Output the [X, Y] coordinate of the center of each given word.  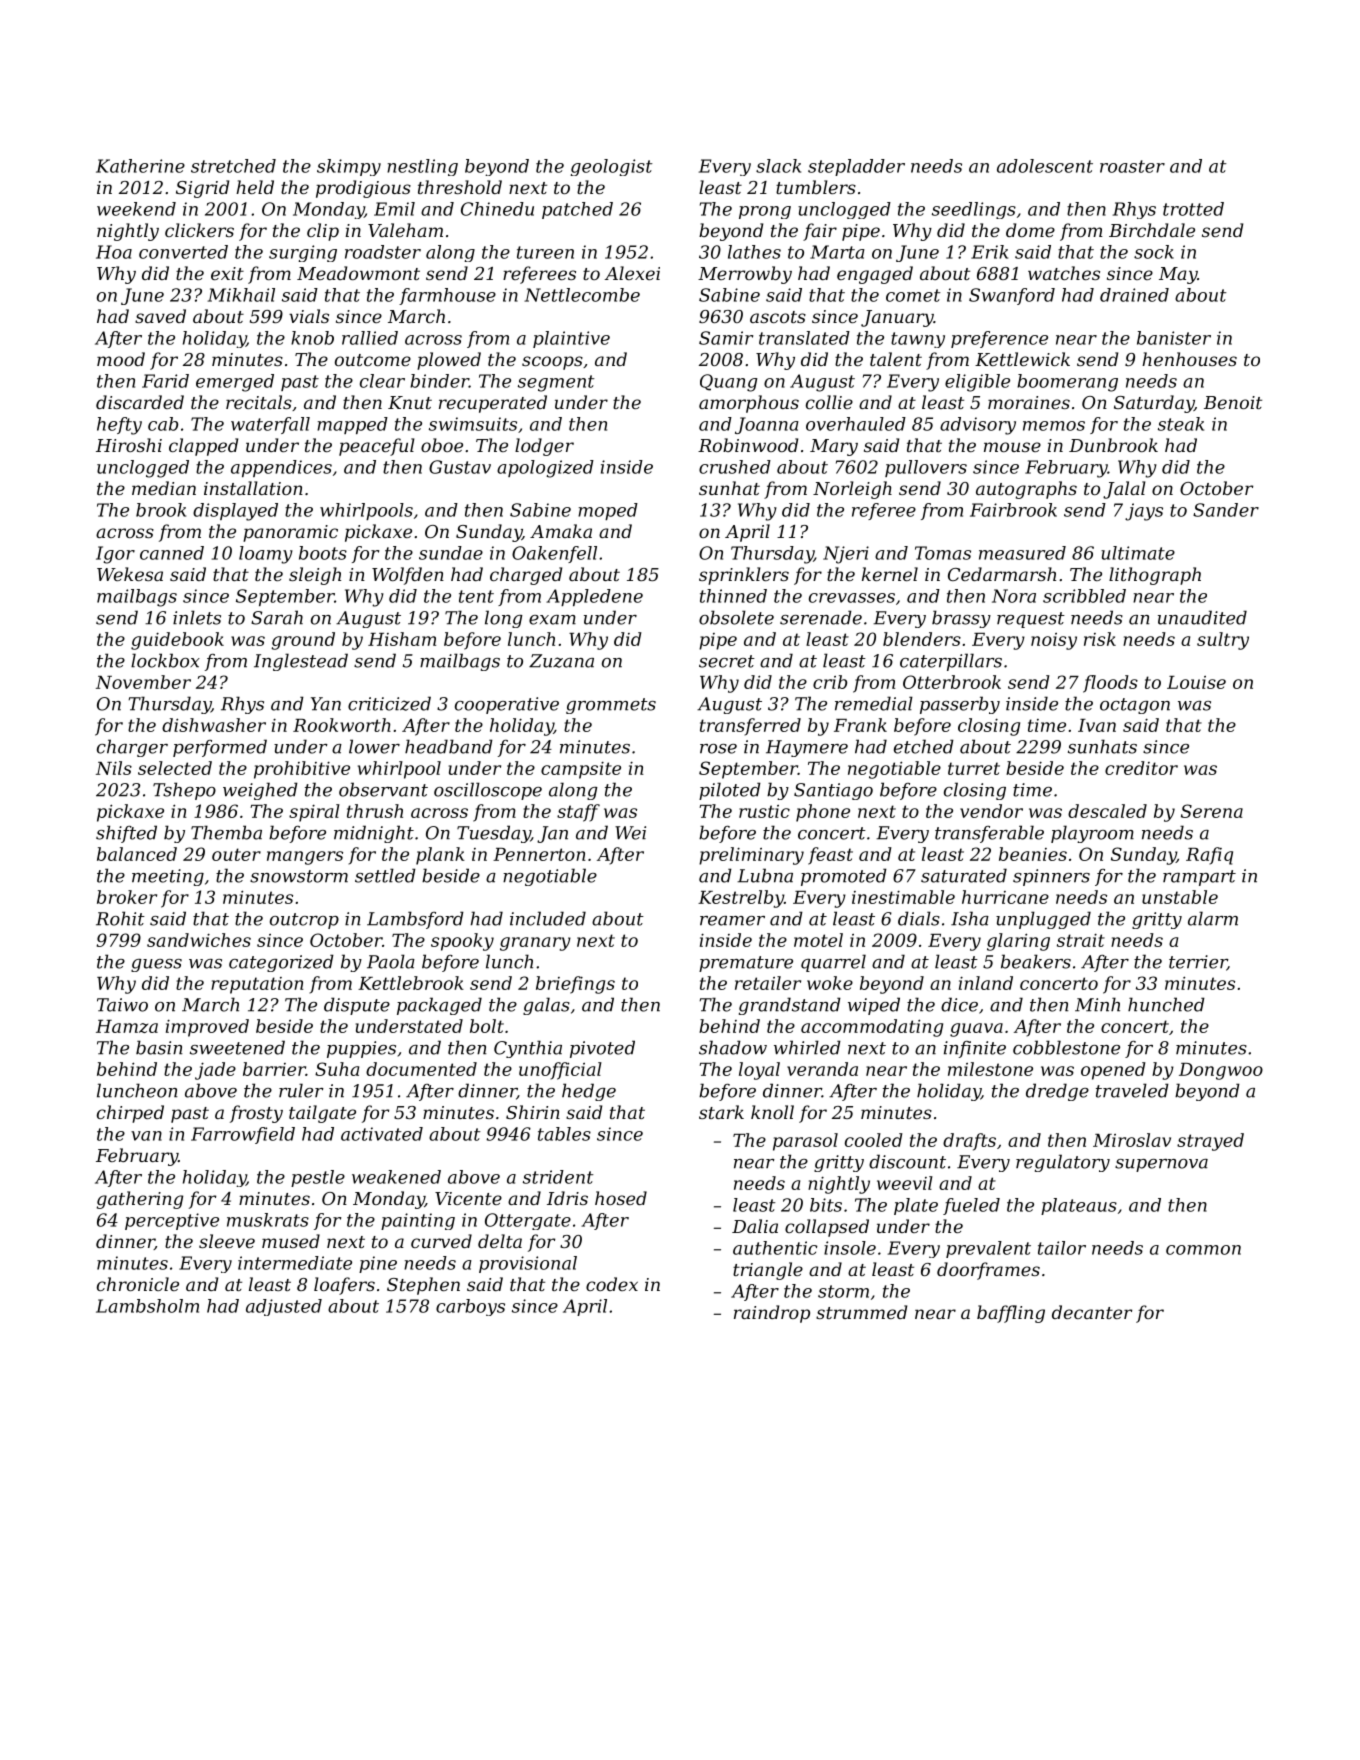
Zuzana [561, 661]
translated [804, 338]
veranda [822, 1069]
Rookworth [342, 725]
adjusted [284, 1307]
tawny [918, 340]
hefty [119, 426]
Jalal [1124, 490]
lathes [754, 252]
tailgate [322, 1114]
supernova [1161, 1165]
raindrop [772, 1314]
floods [1110, 684]
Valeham [405, 230]
